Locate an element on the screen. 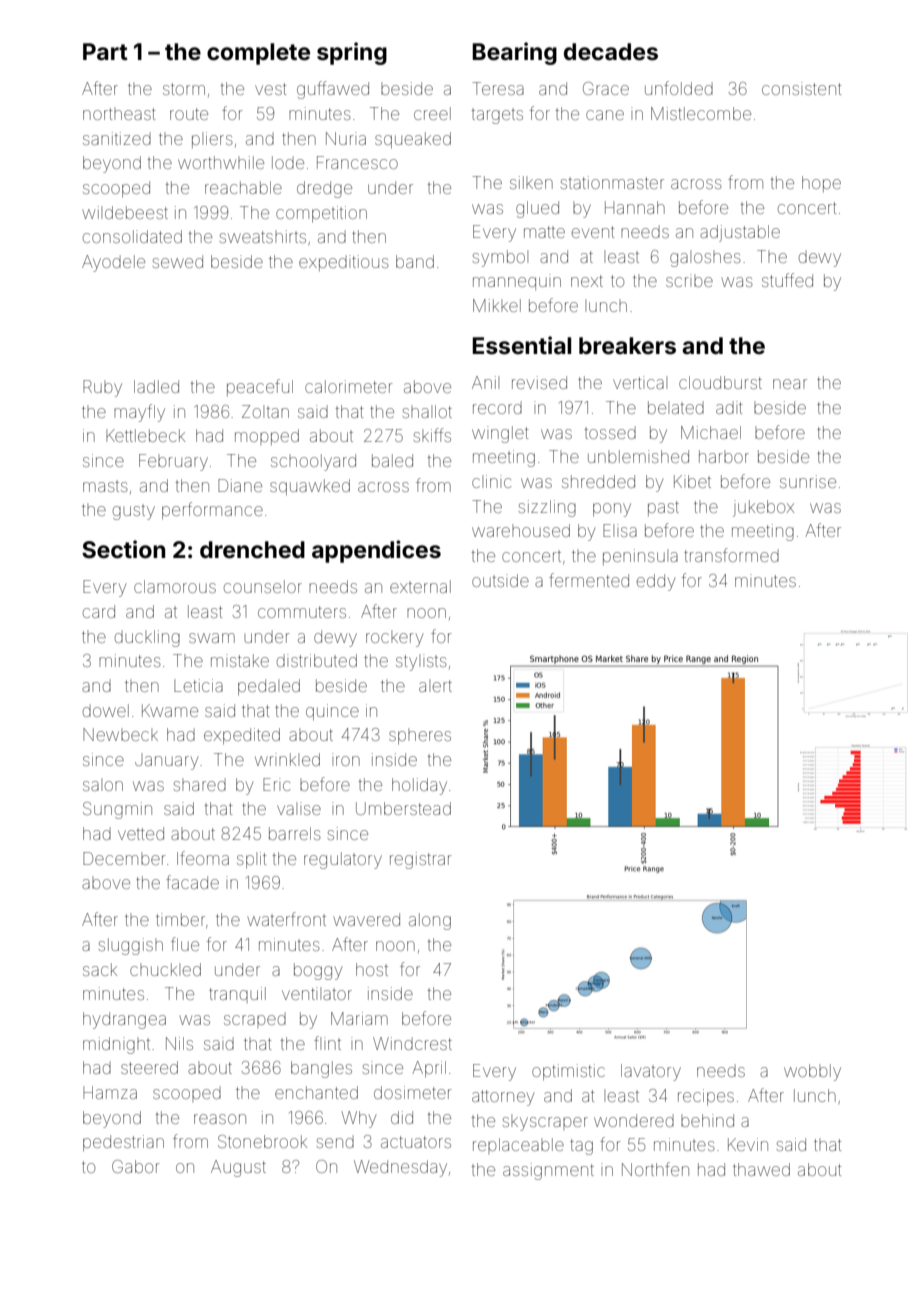 Image resolution: width=924 pixels, height=1308 pixels. registrar is located at coordinates (421, 860).
